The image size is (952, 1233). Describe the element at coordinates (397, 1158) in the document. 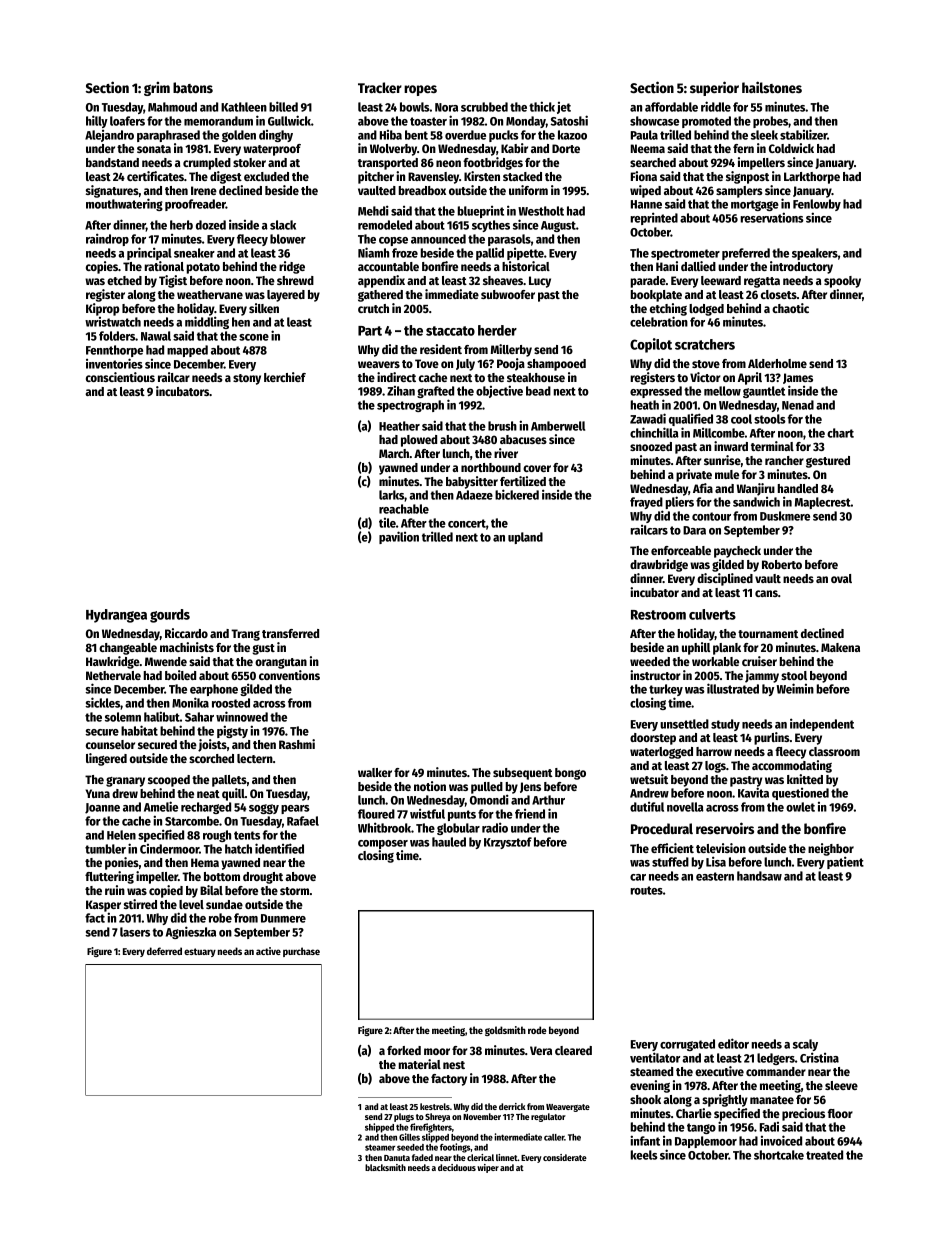

I see `Danuta` at that location.
